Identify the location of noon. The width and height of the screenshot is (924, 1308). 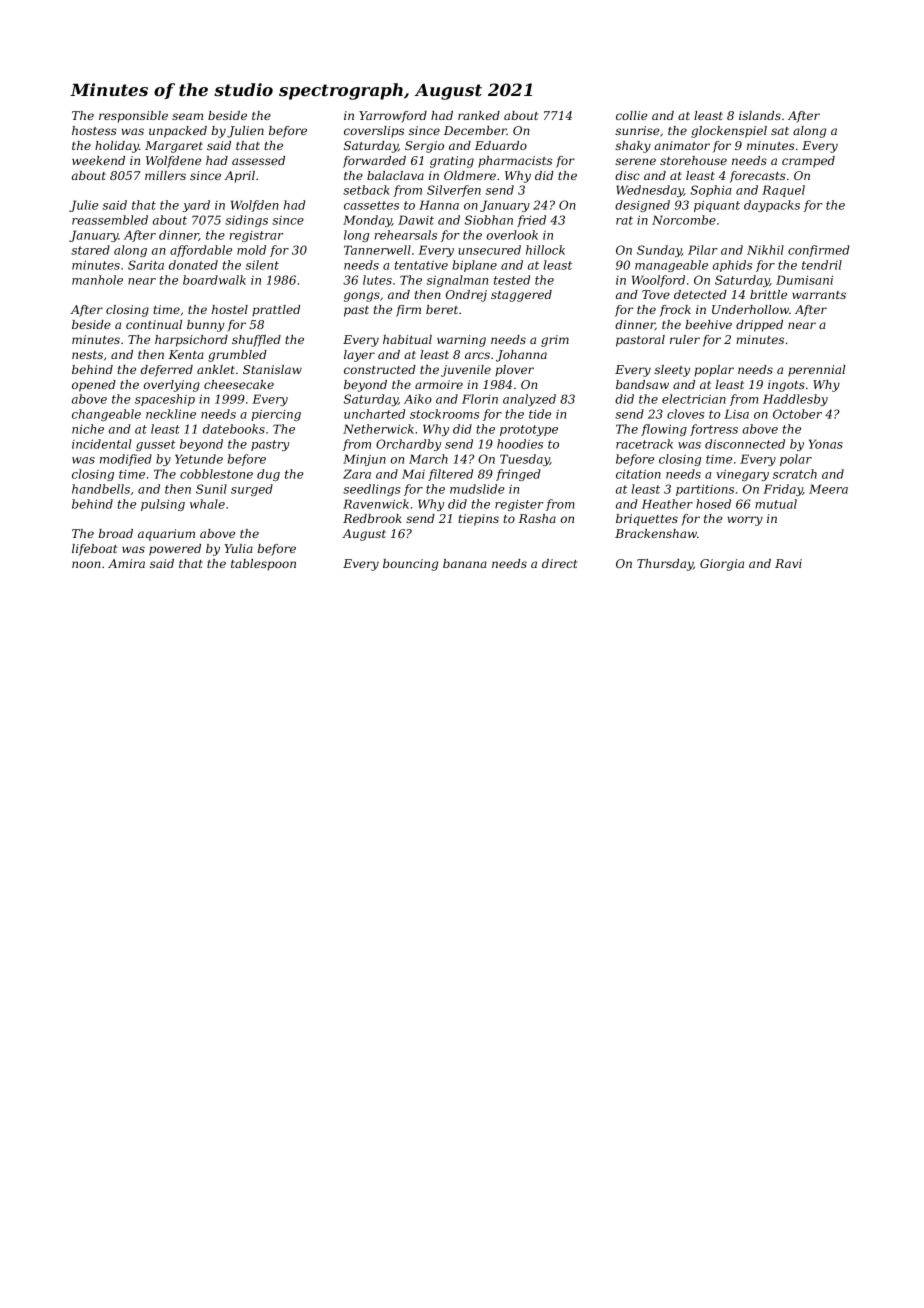
(86, 564).
